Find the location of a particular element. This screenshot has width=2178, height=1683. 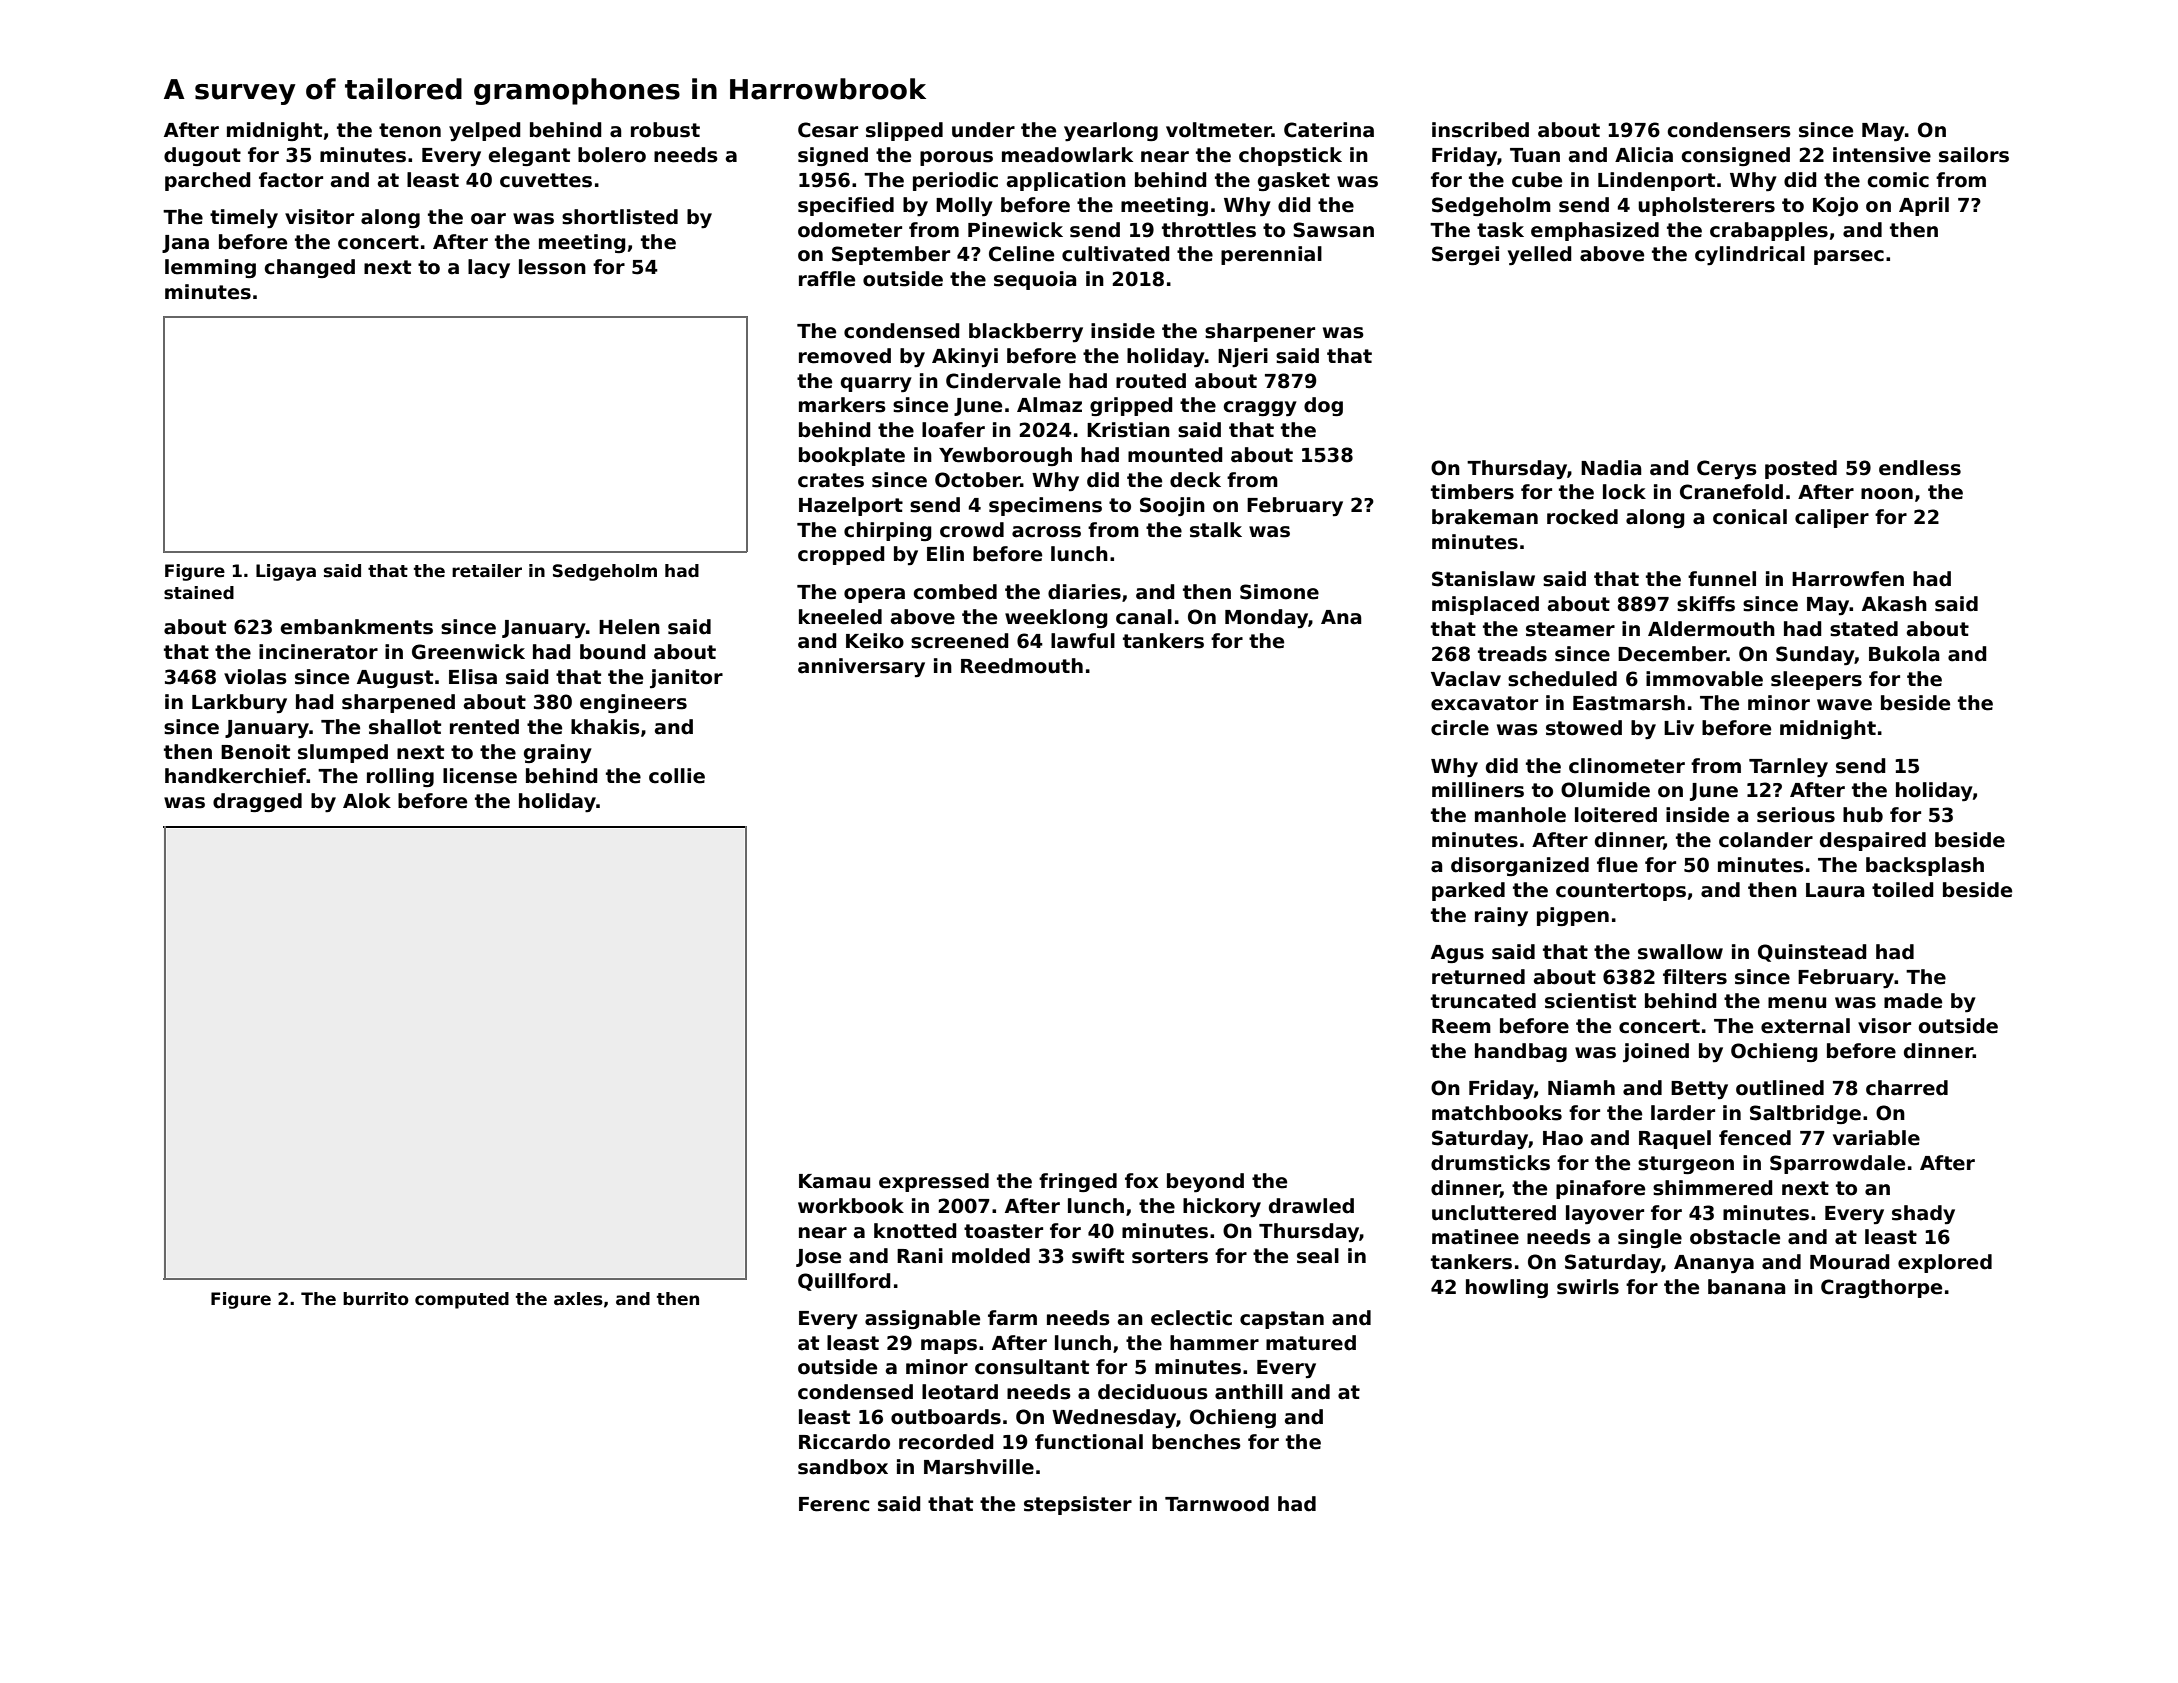

diaries is located at coordinates (1084, 592).
